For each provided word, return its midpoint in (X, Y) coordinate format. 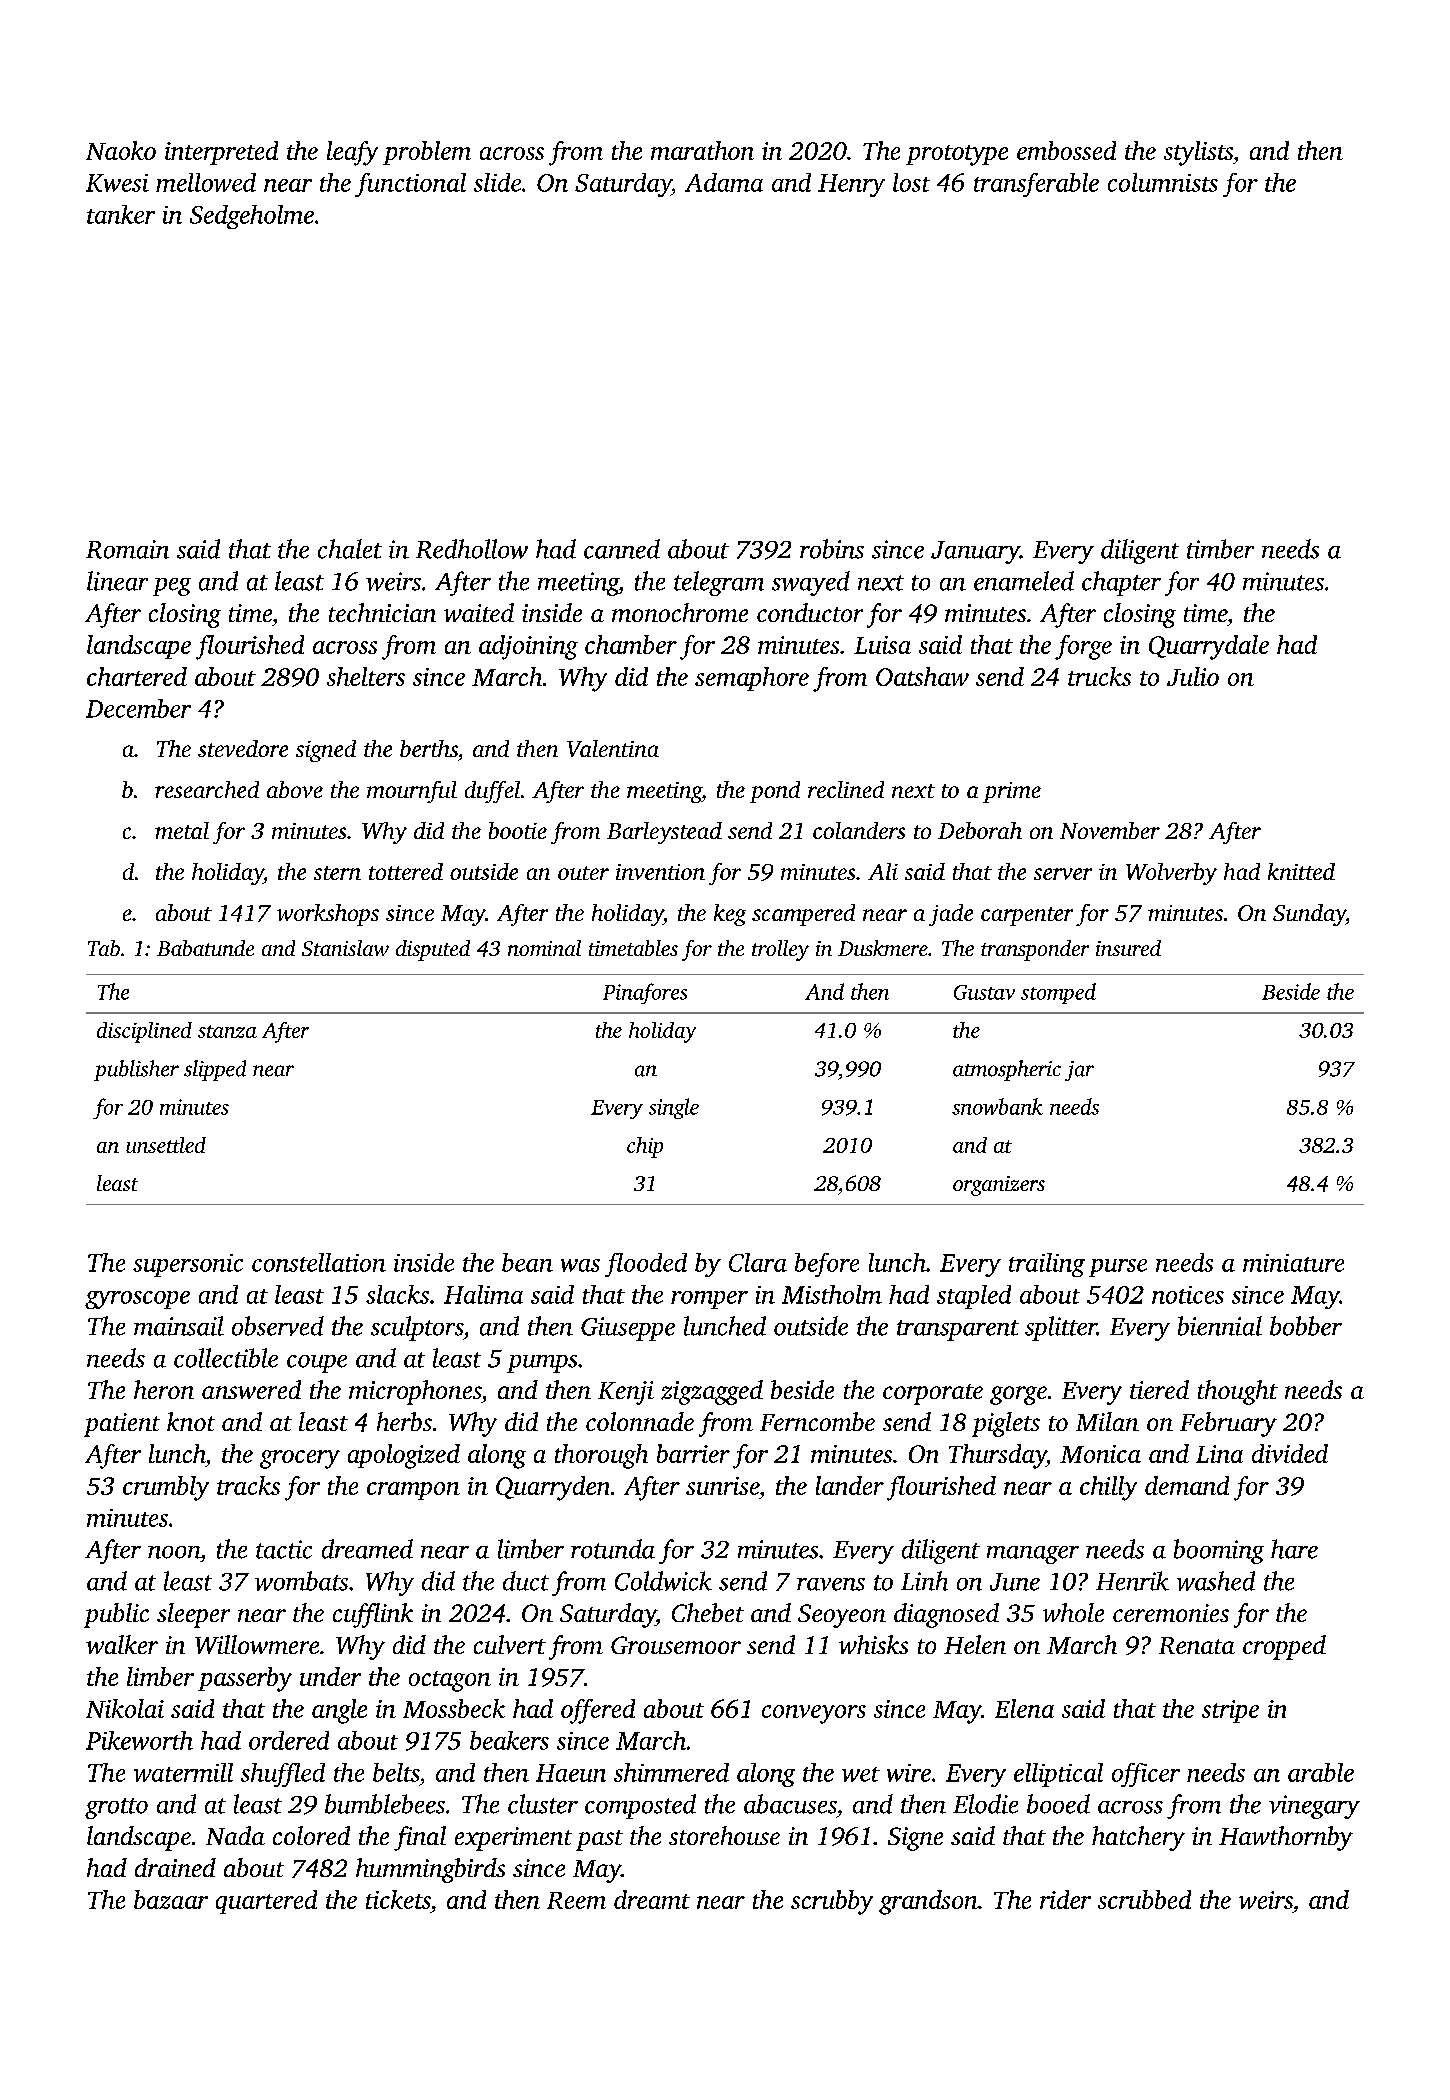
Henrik (1132, 1581)
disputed (433, 950)
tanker (121, 214)
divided (1290, 1453)
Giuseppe (628, 1329)
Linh (924, 1581)
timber (1220, 549)
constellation (319, 1262)
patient (122, 1425)
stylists (1198, 153)
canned (622, 549)
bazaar (171, 1899)
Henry (851, 185)
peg (172, 587)
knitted (1301, 871)
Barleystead (664, 833)
